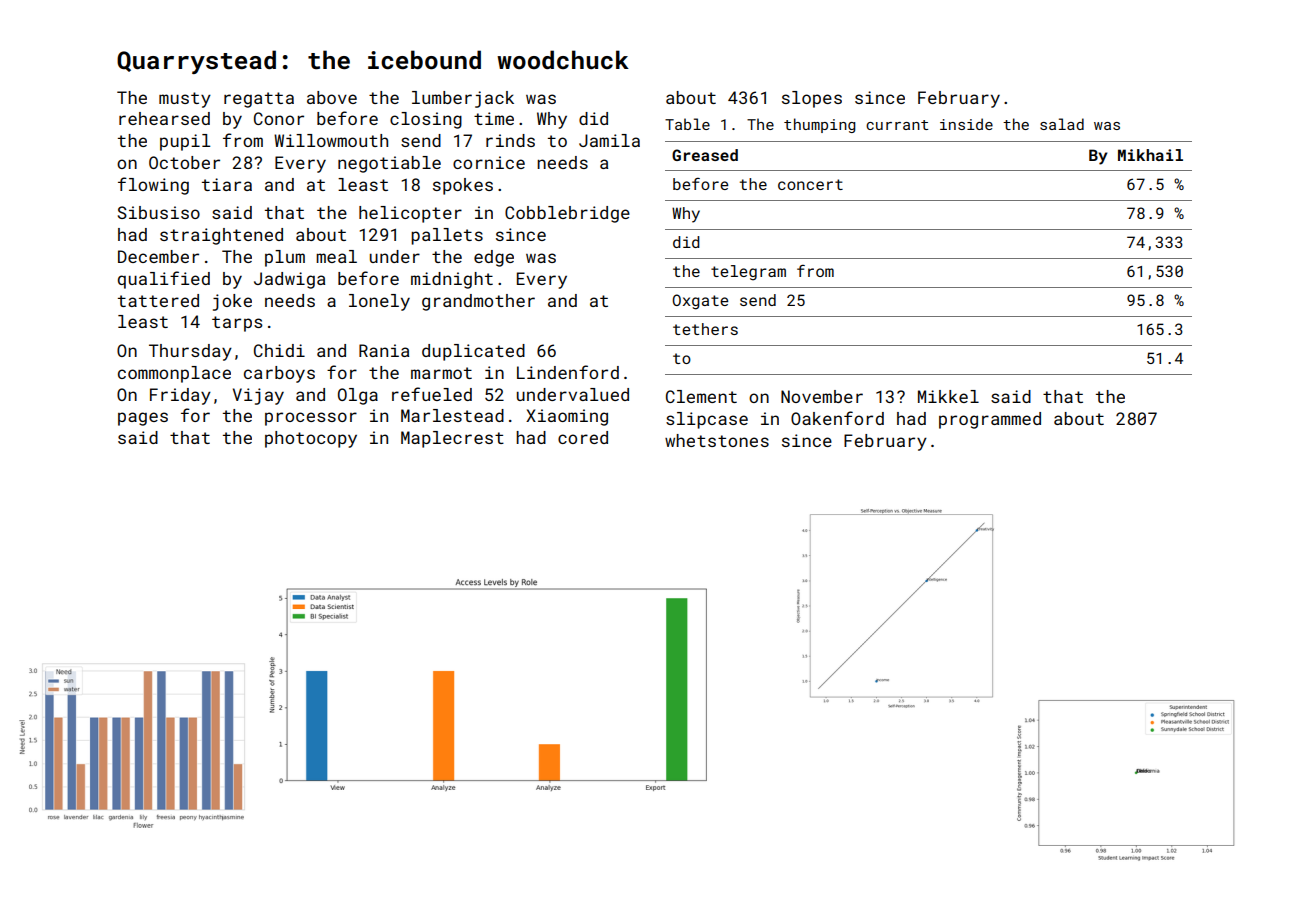 The height and width of the screenshot is (924, 1308). I want to click on edge, so click(494, 258).
